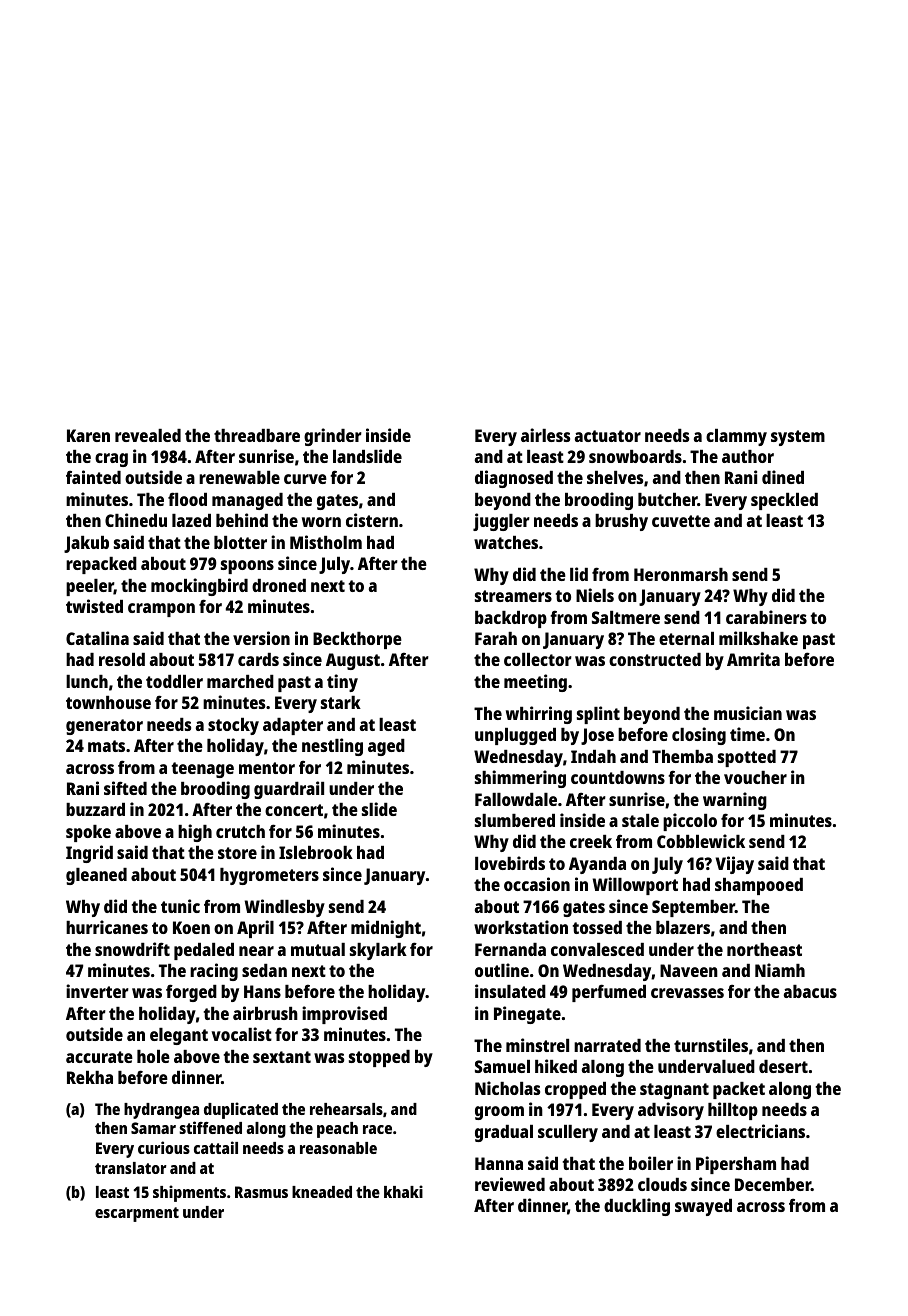 The width and height of the document is (908, 1316). I want to click on author, so click(748, 456).
